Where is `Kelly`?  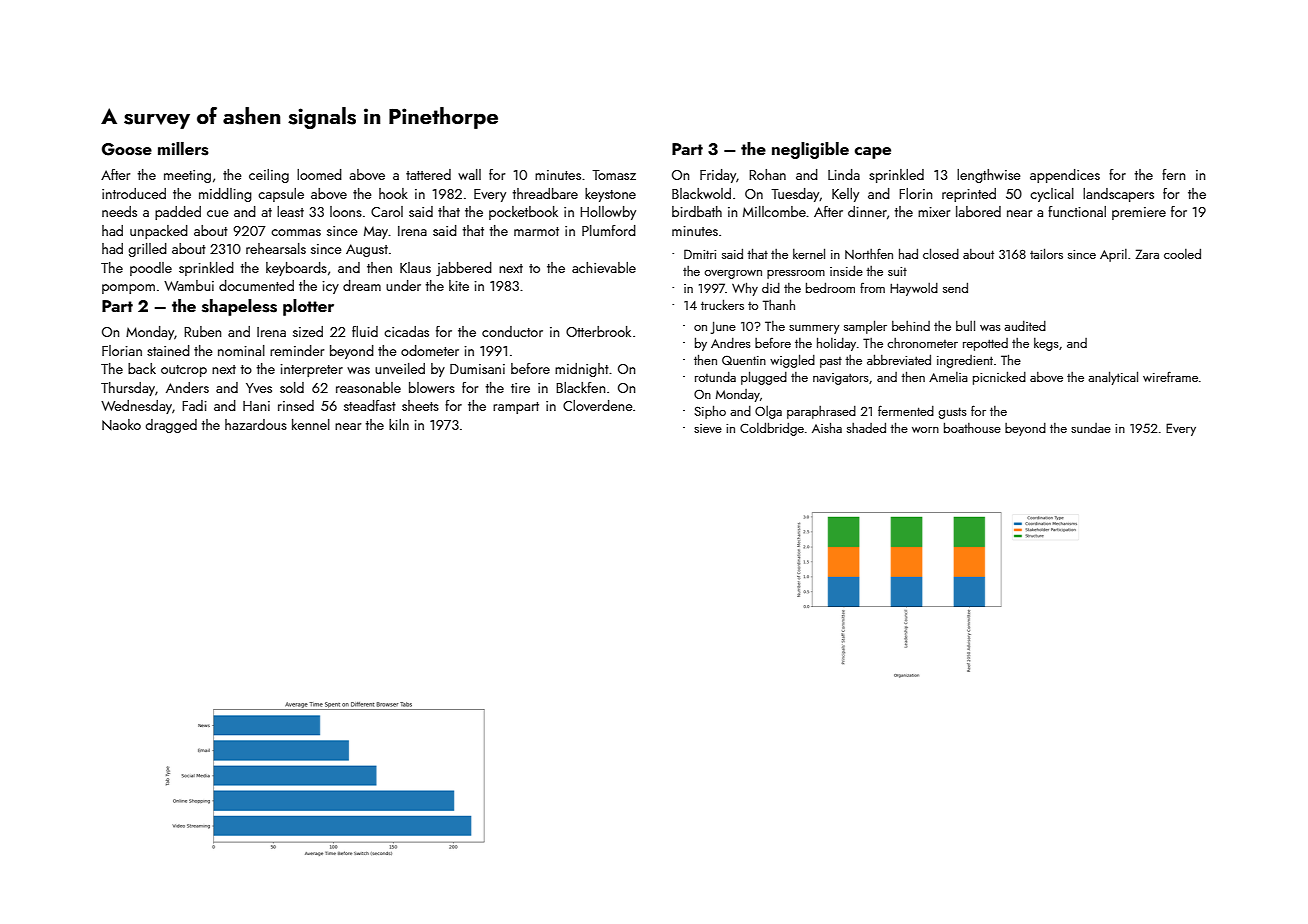 Kelly is located at coordinates (845, 195).
